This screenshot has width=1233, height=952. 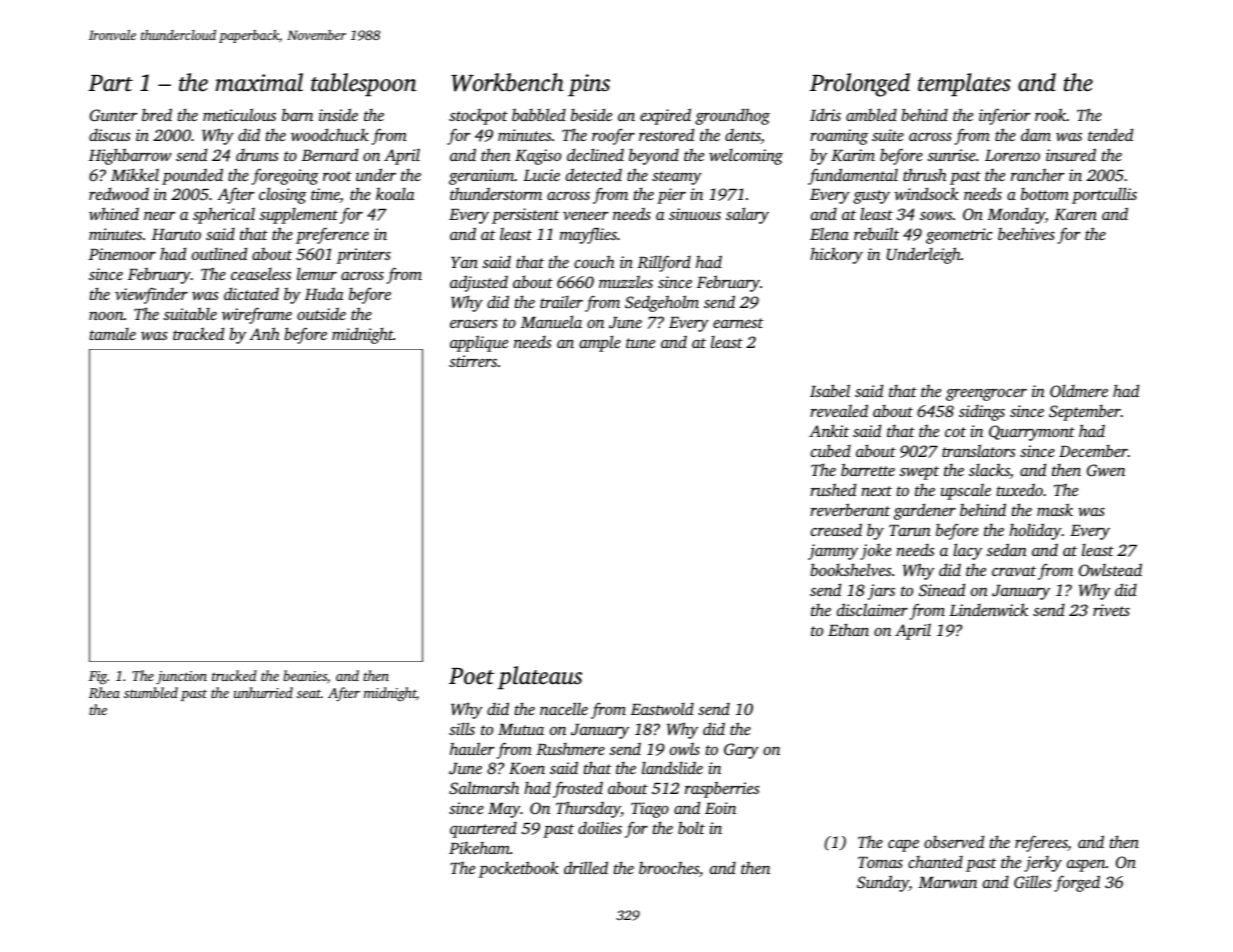 What do you see at coordinates (198, 333) in the screenshot?
I see `tracked` at bounding box center [198, 333].
